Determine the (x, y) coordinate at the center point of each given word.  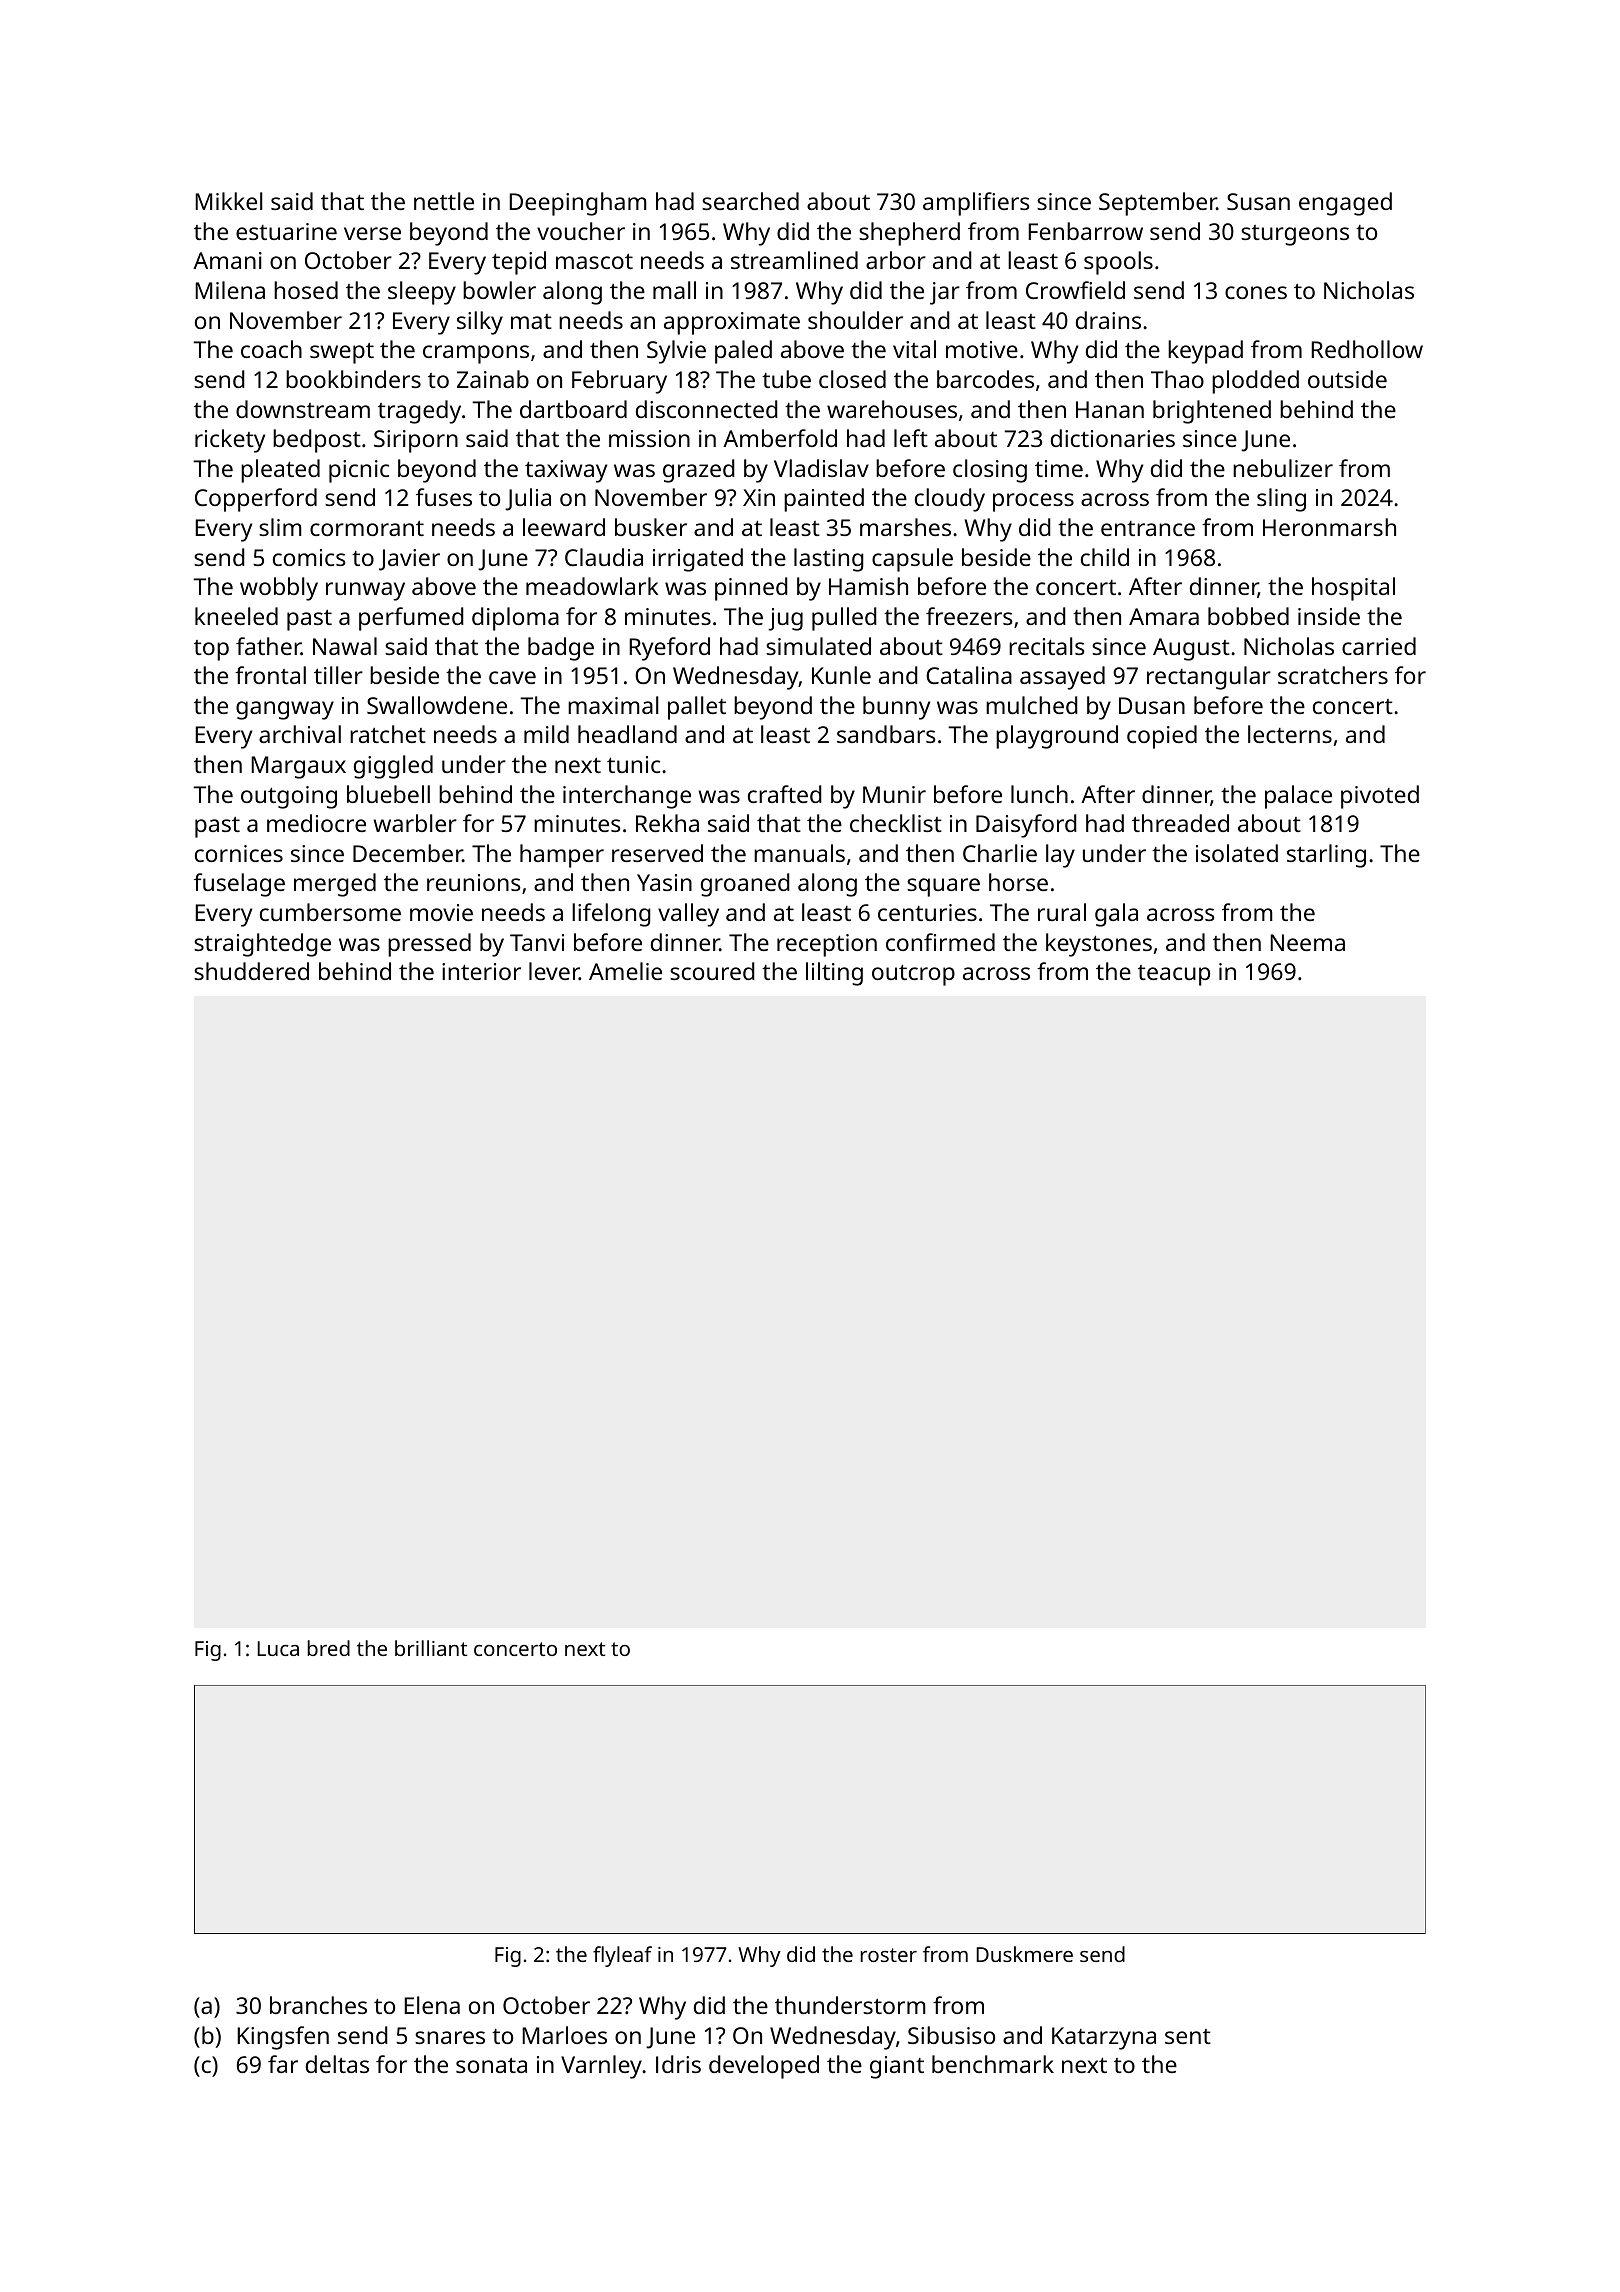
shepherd (909, 234)
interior (481, 971)
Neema (1307, 942)
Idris (678, 2064)
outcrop (913, 975)
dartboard (573, 409)
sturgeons (1295, 235)
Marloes (564, 2035)
